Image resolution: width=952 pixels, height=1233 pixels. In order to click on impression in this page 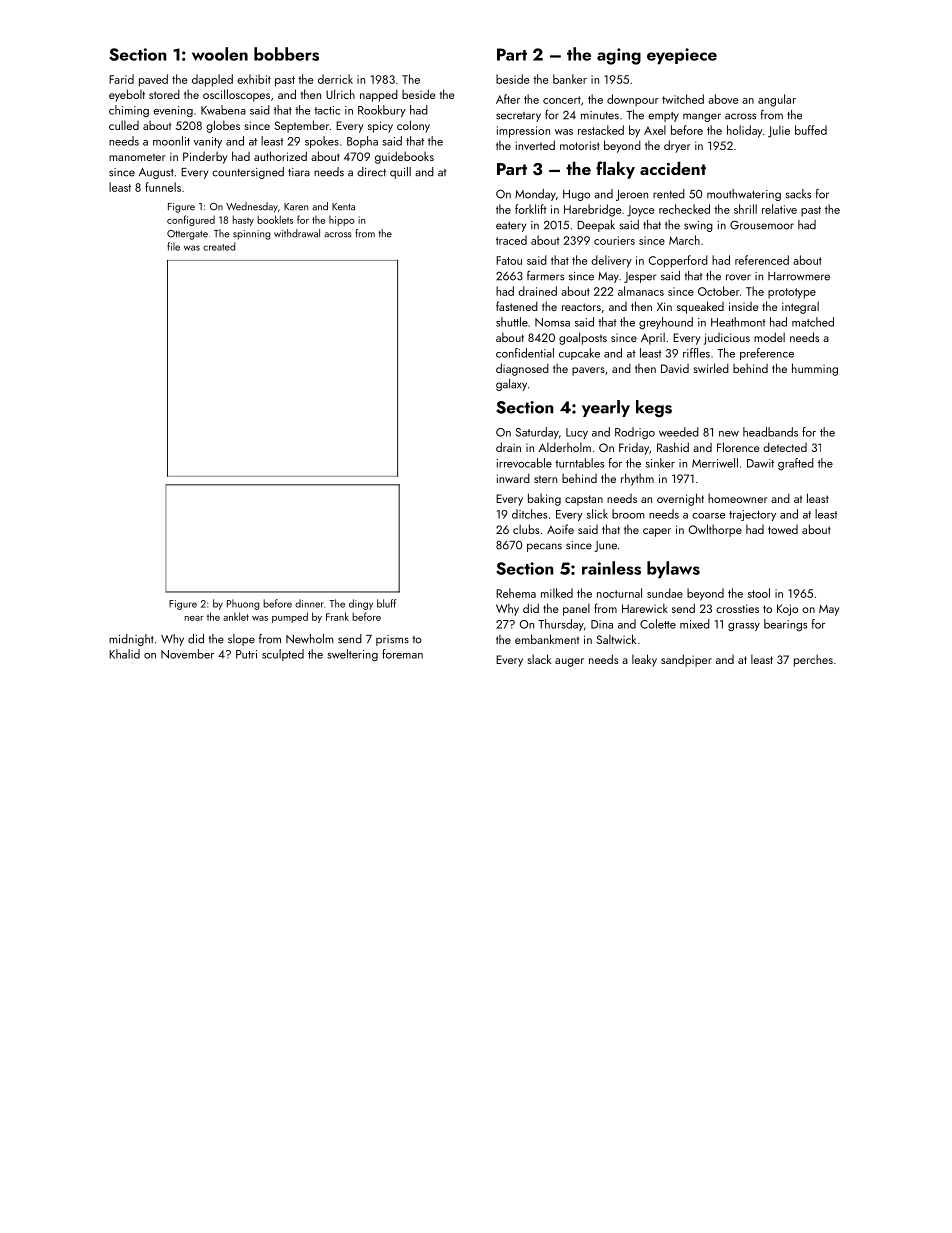, I will do `click(523, 132)`.
